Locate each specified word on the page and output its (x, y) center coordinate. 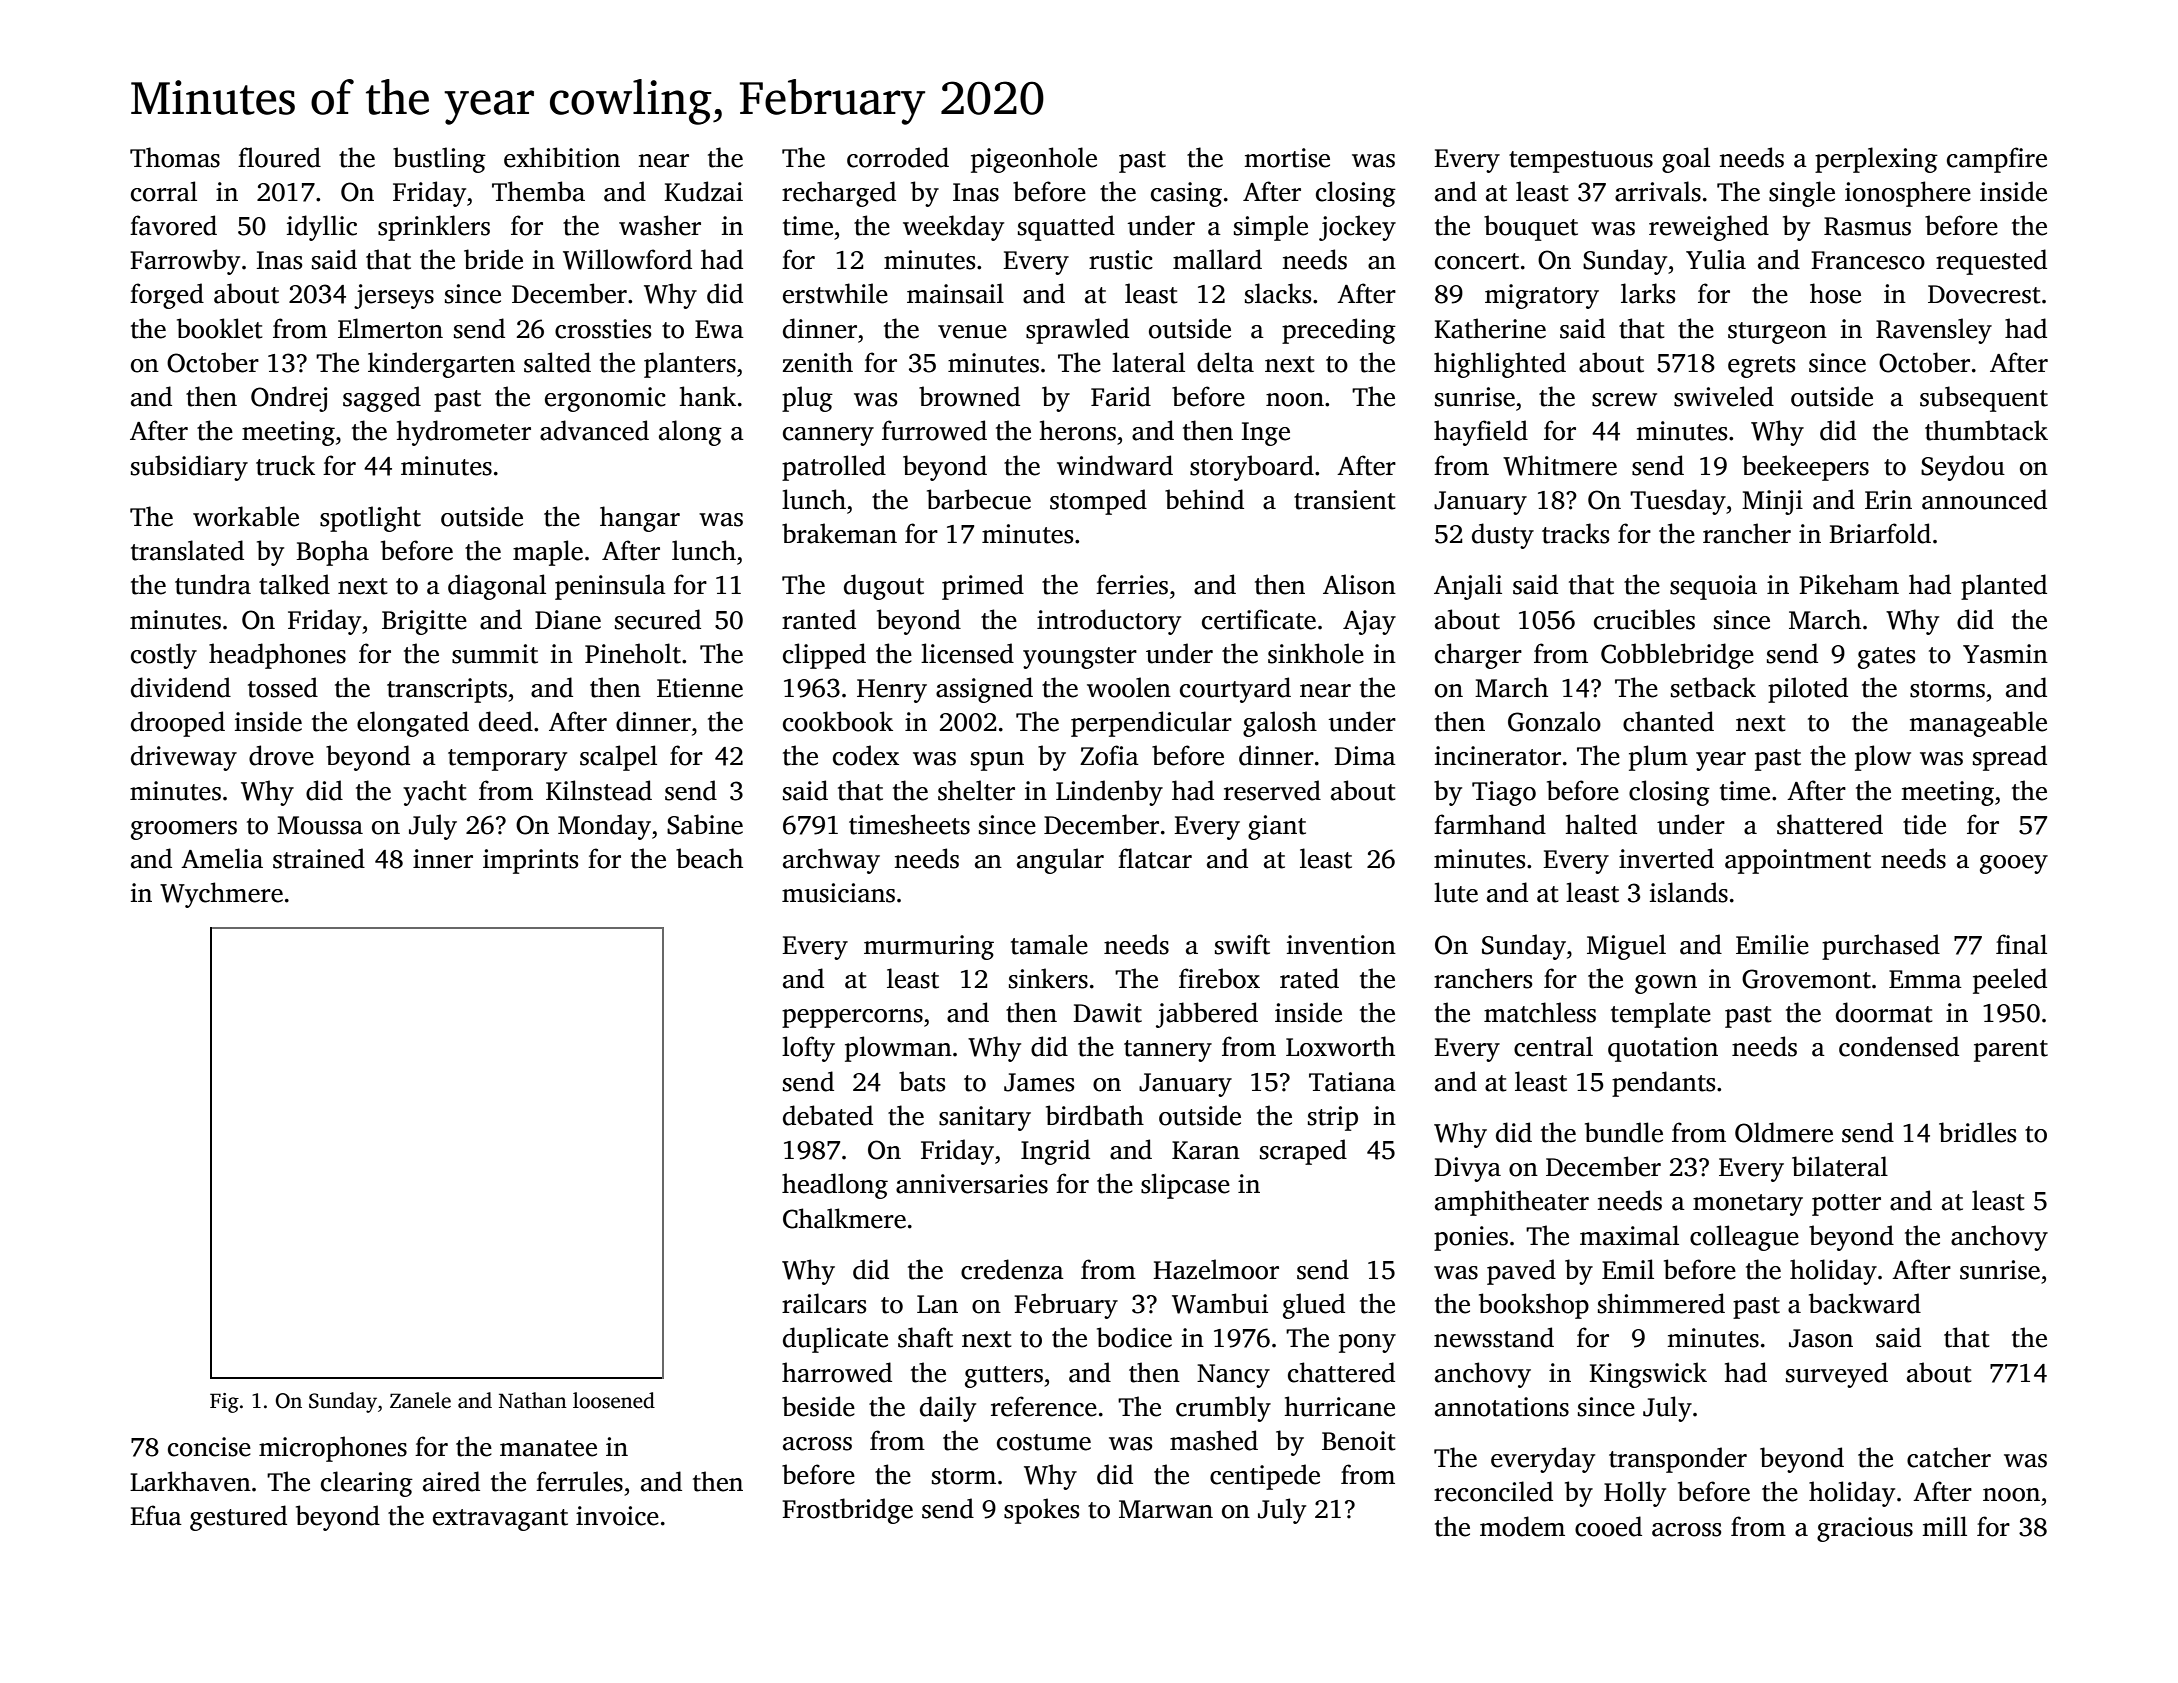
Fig (224, 1403)
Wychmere (221, 895)
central (1553, 1046)
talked (294, 584)
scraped (1303, 1152)
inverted (1666, 858)
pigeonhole (1034, 160)
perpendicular (1151, 724)
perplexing (1876, 160)
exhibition (562, 157)
